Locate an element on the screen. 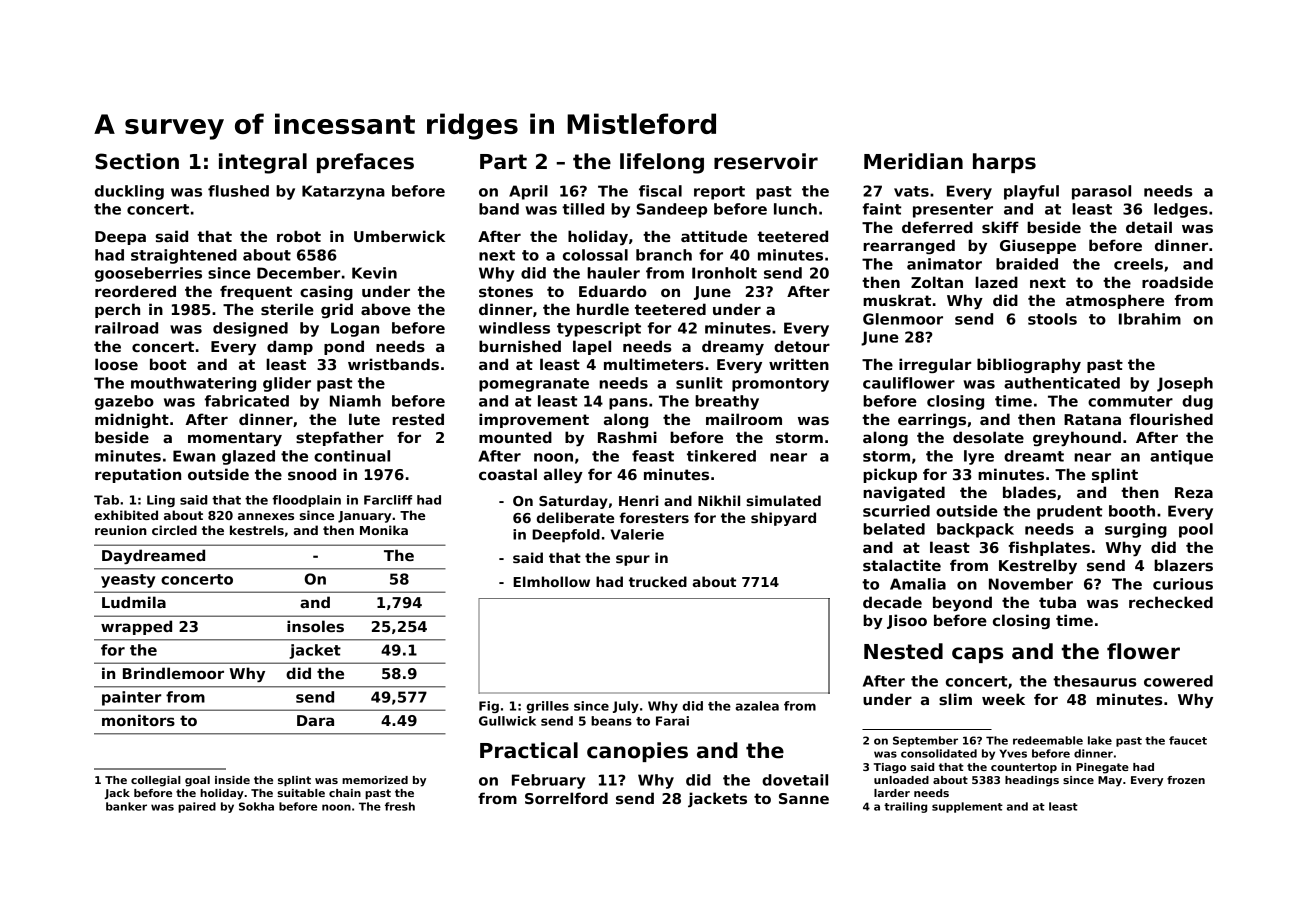 This screenshot has width=1308, height=924. Section is located at coordinates (137, 161).
